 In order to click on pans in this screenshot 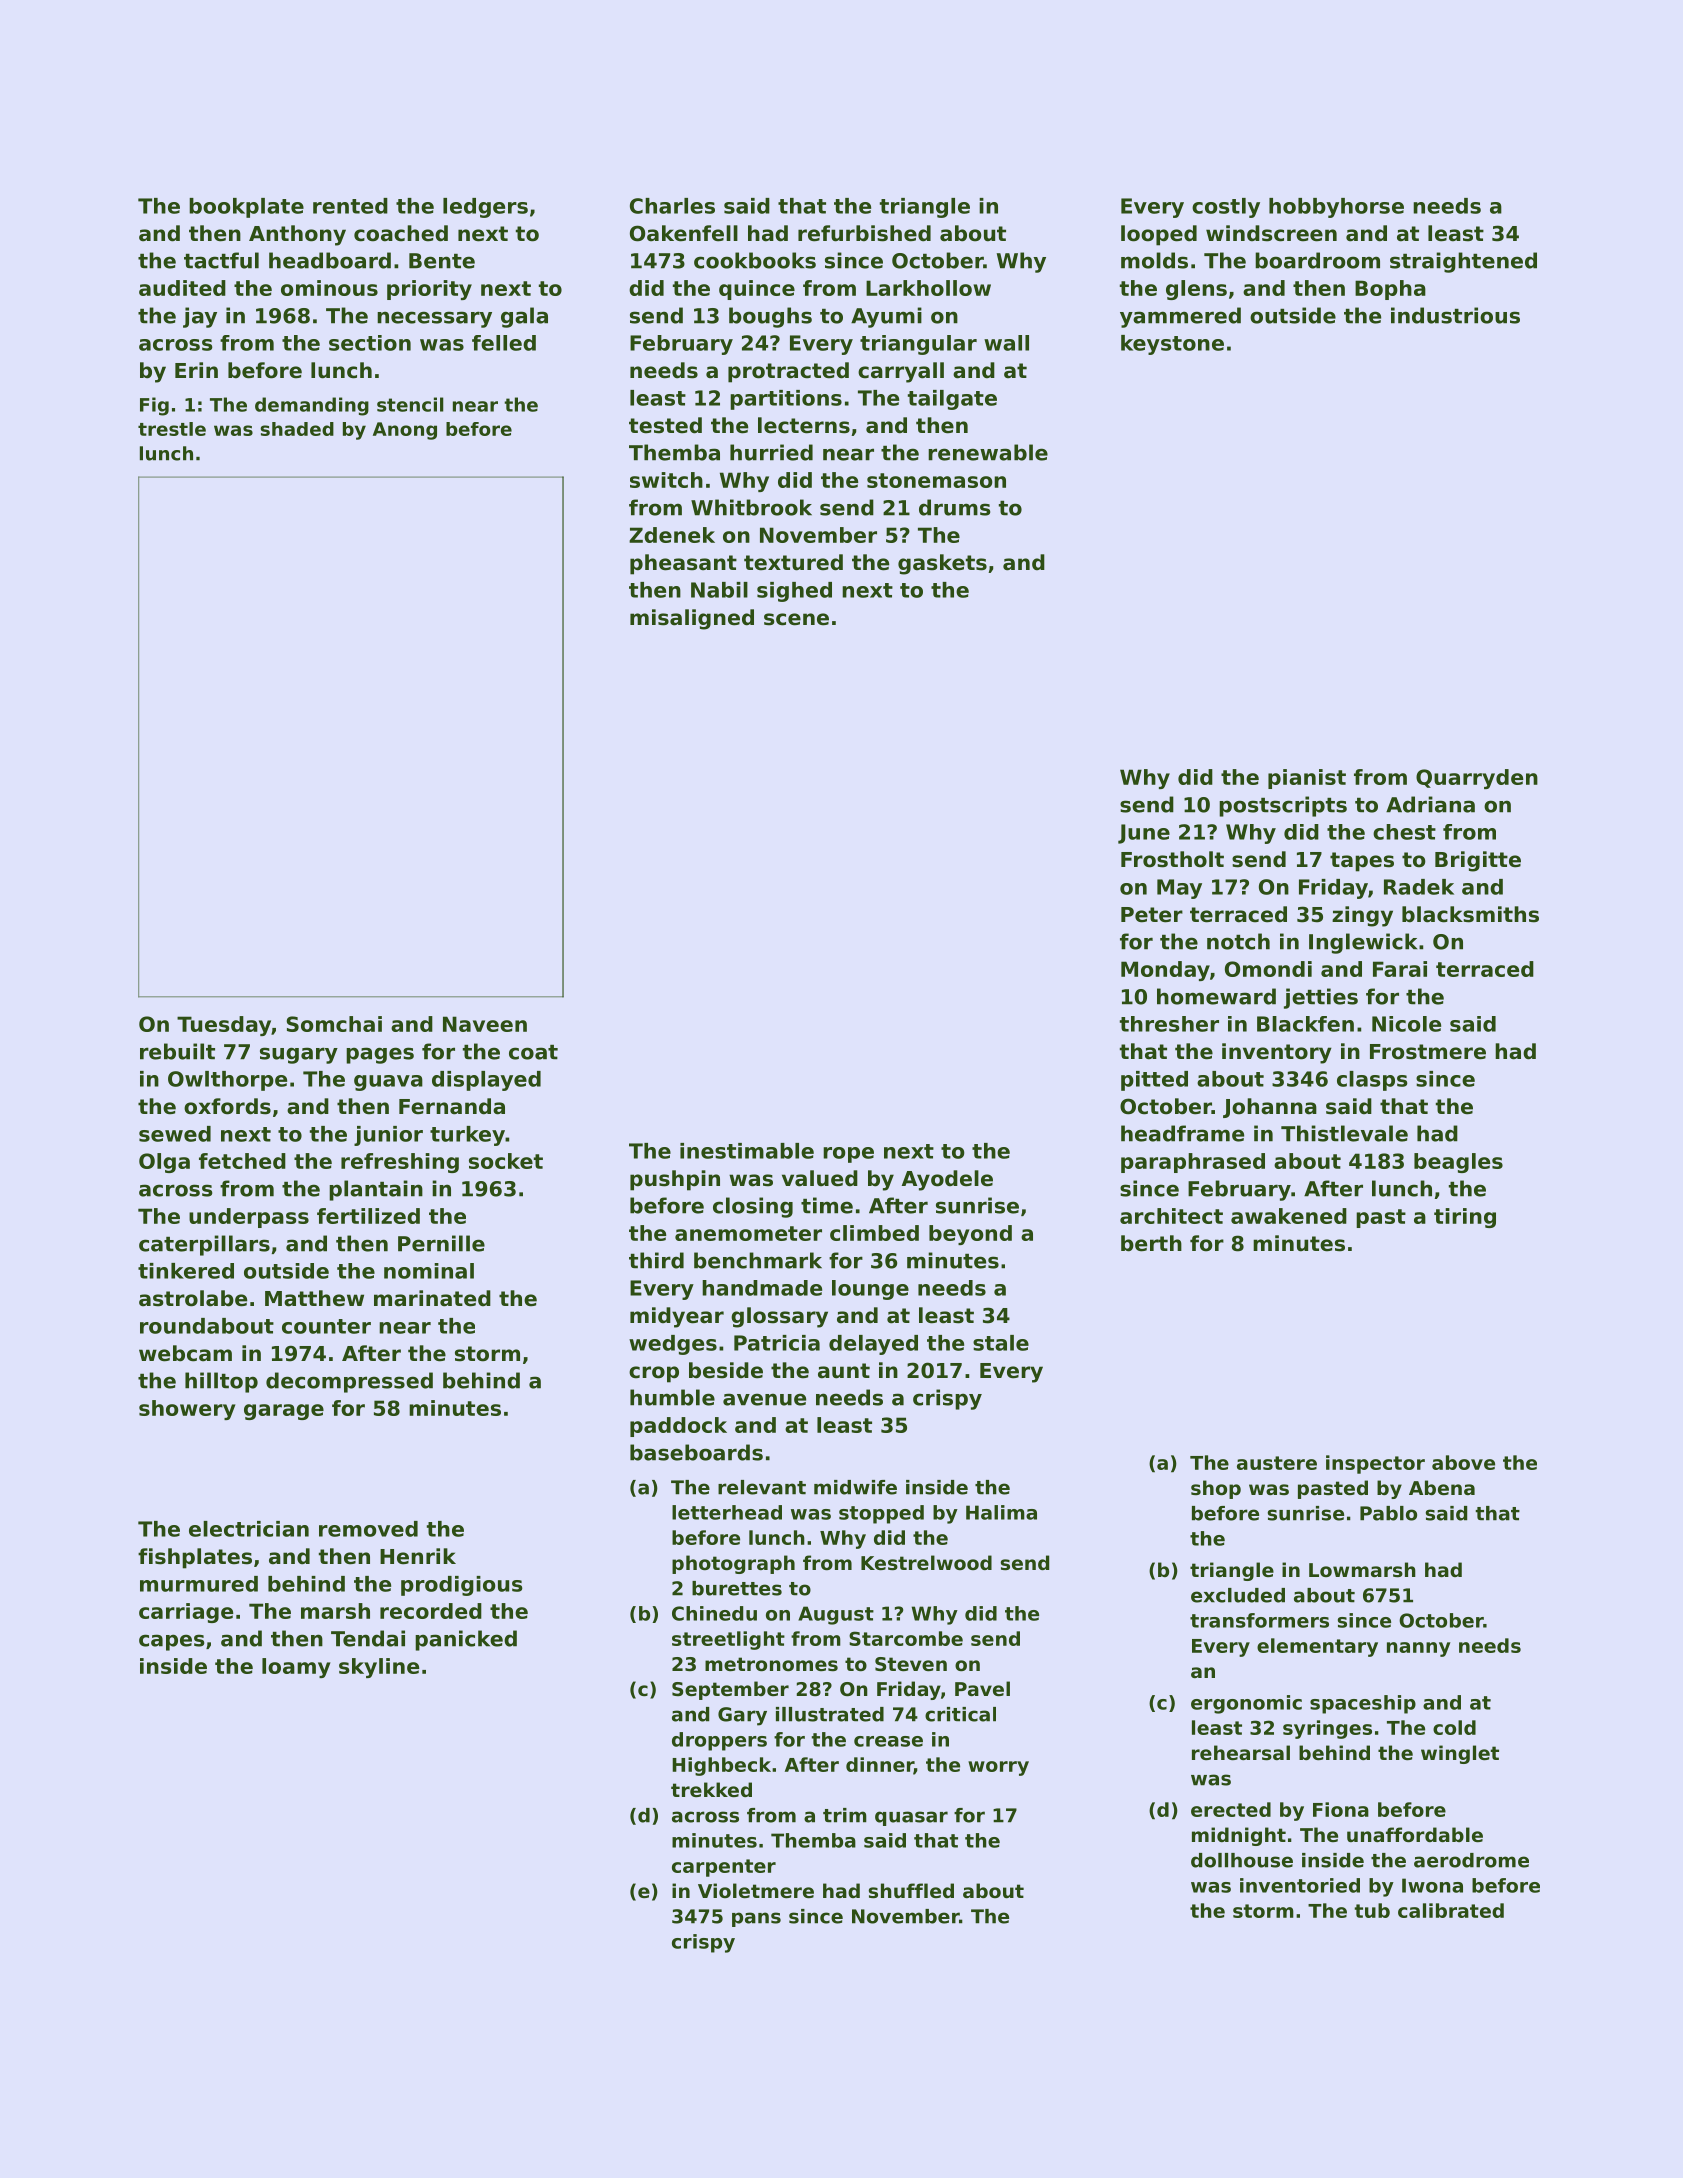, I will do `click(756, 1919)`.
